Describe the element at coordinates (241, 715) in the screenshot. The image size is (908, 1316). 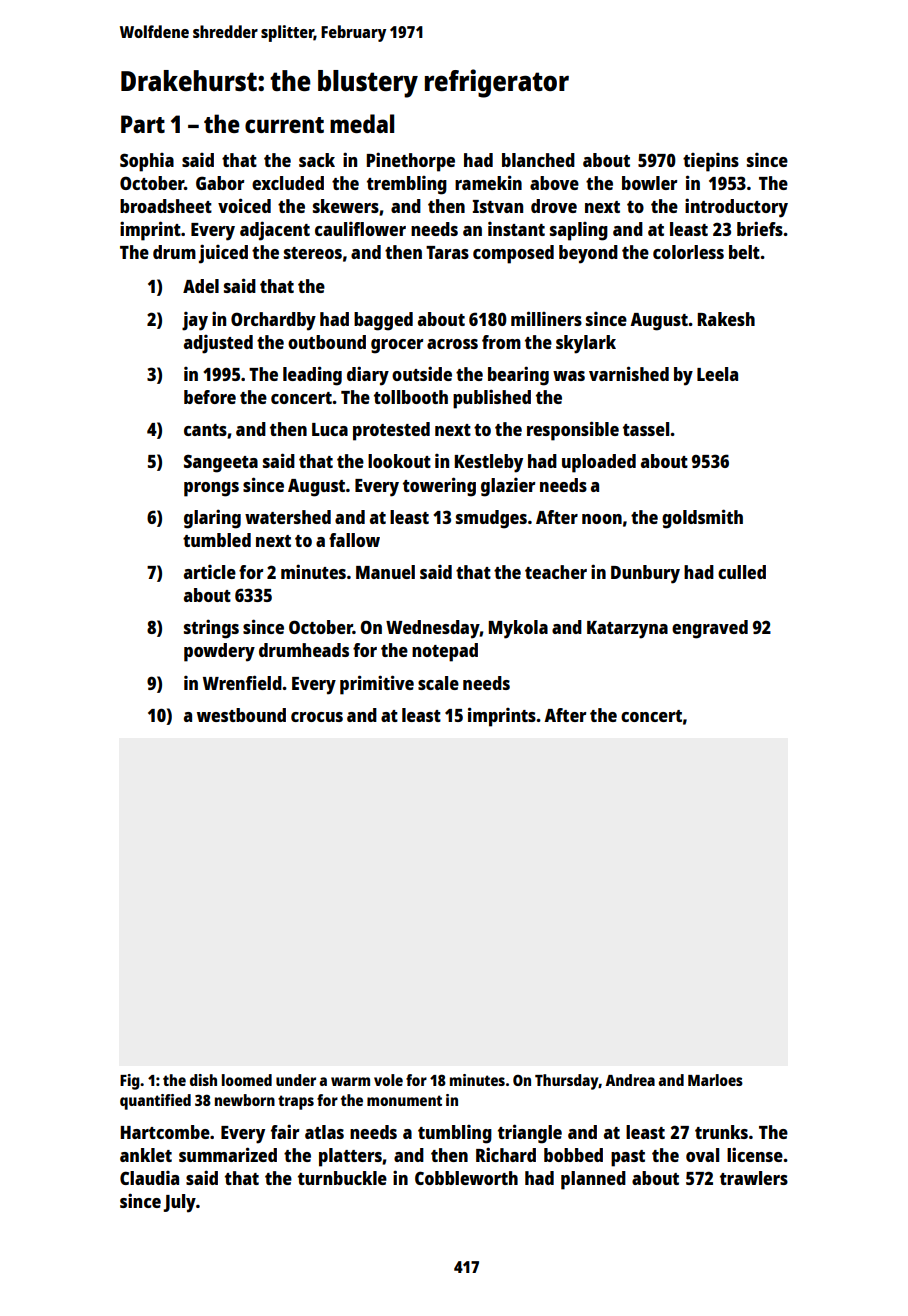
I see `westbound` at that location.
